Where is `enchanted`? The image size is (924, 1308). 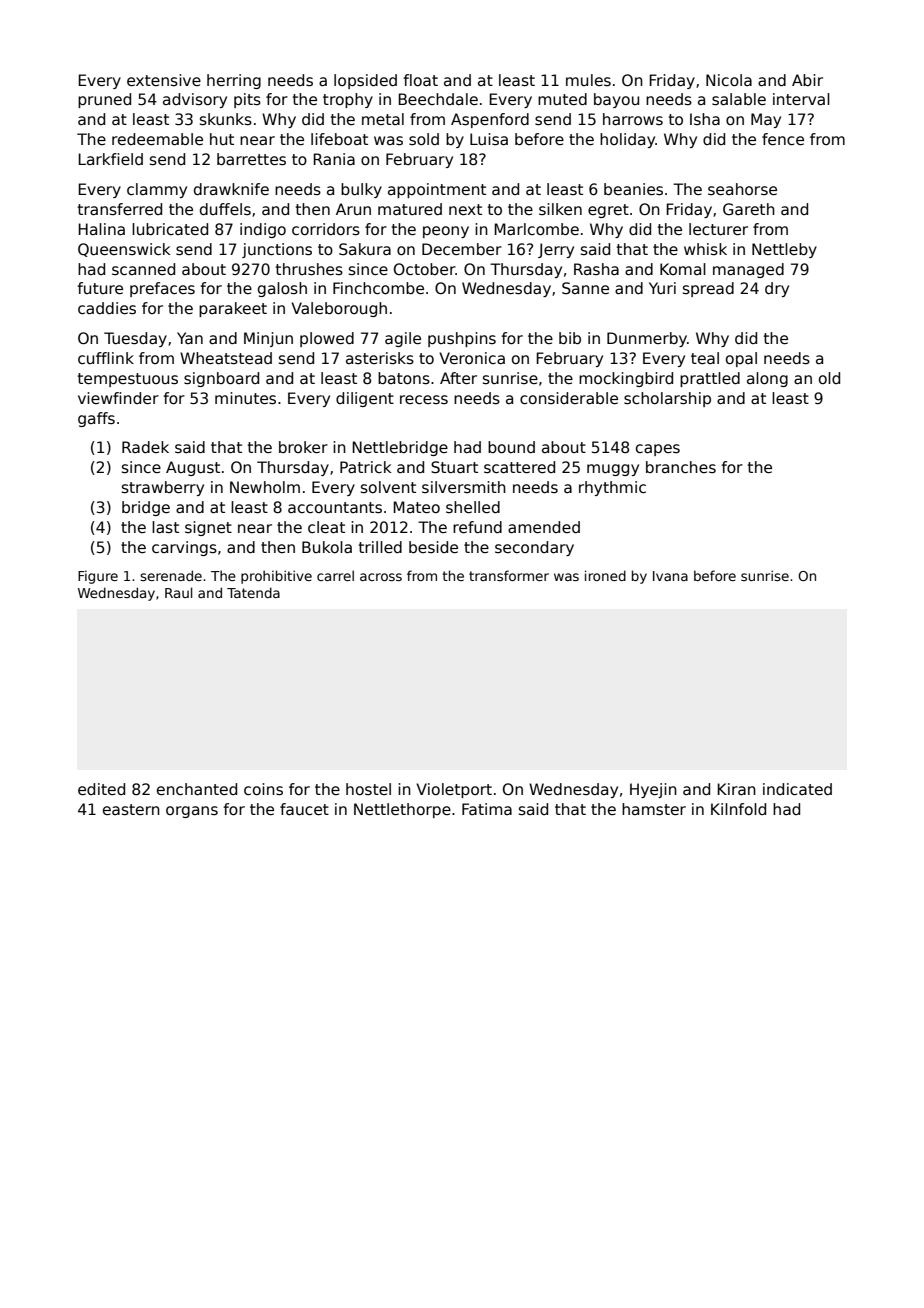 enchanted is located at coordinates (197, 789).
